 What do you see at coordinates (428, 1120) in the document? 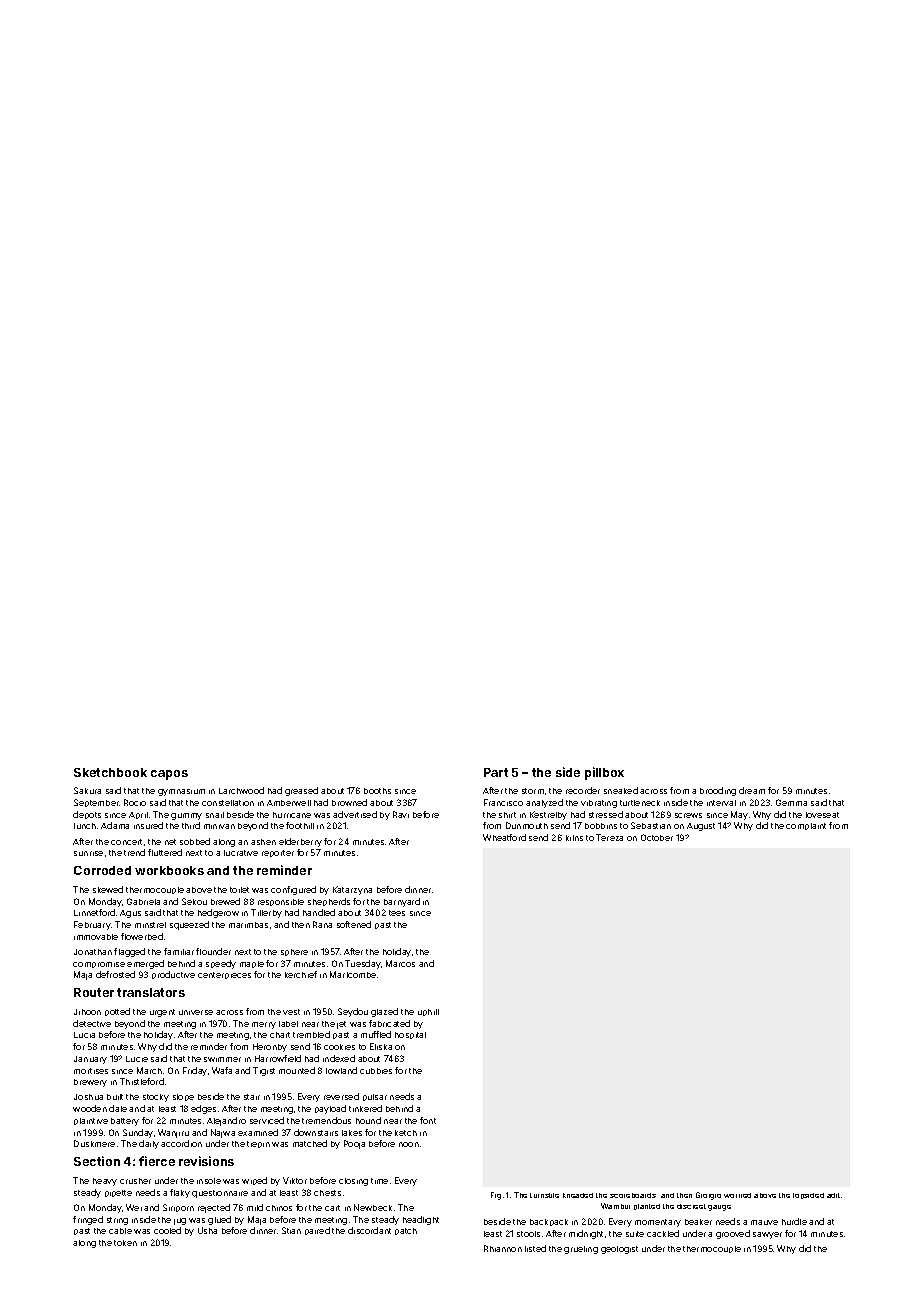
I see `font` at bounding box center [428, 1120].
